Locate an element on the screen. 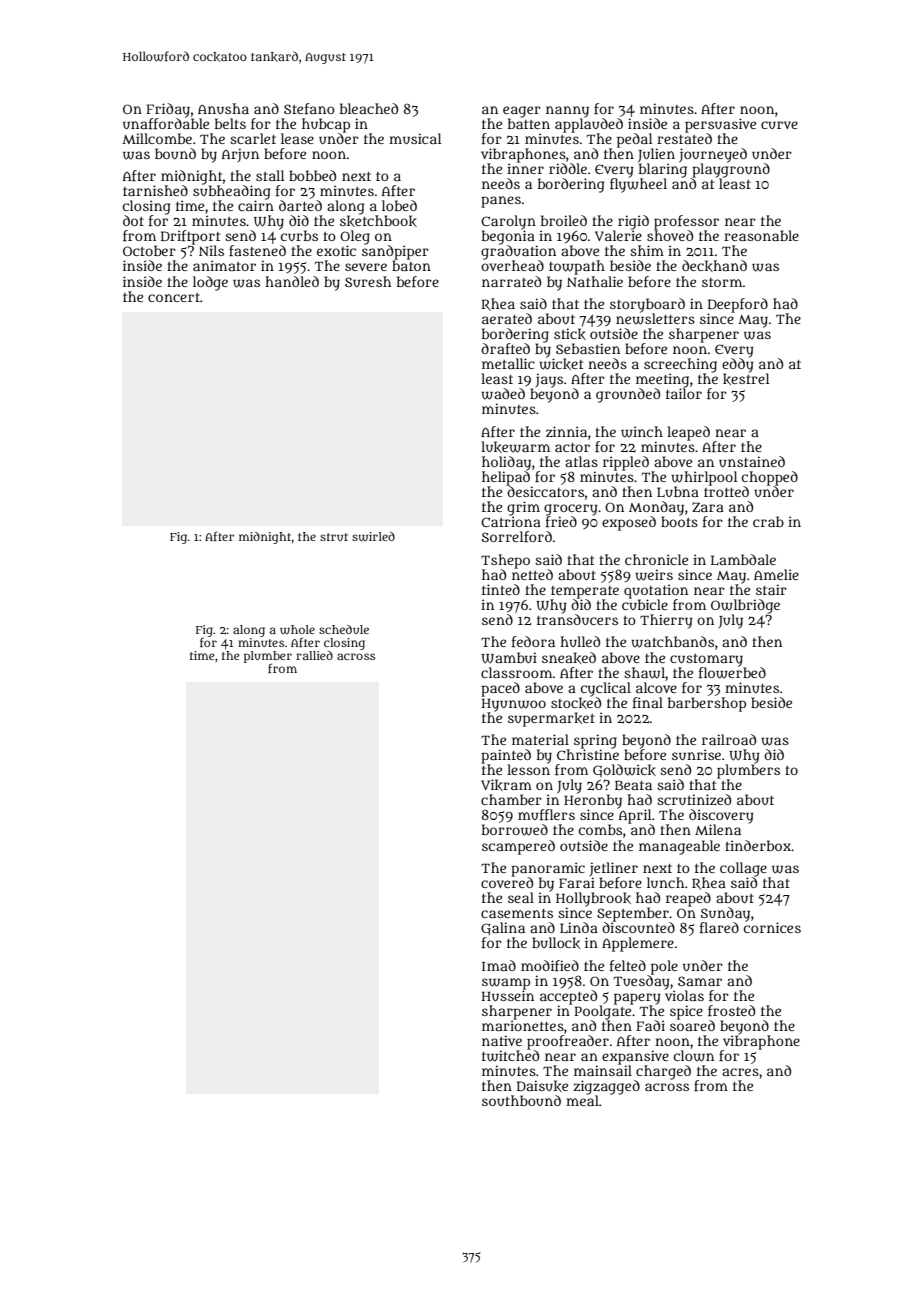 Image resolution: width=924 pixels, height=1308 pixels. Friday is located at coordinates (168, 110).
